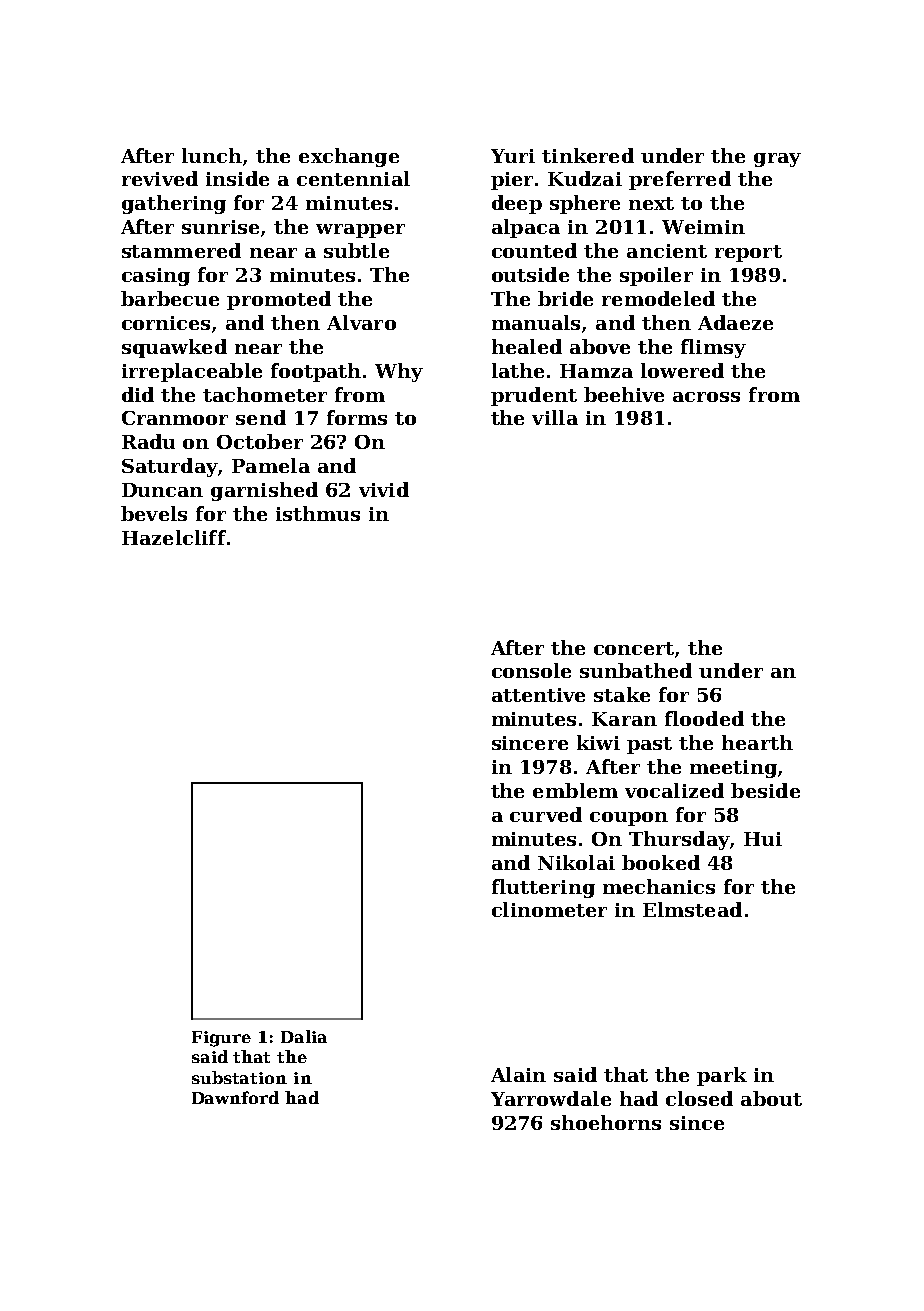 This screenshot has width=924, height=1311. I want to click on Dawnford, so click(235, 1097).
